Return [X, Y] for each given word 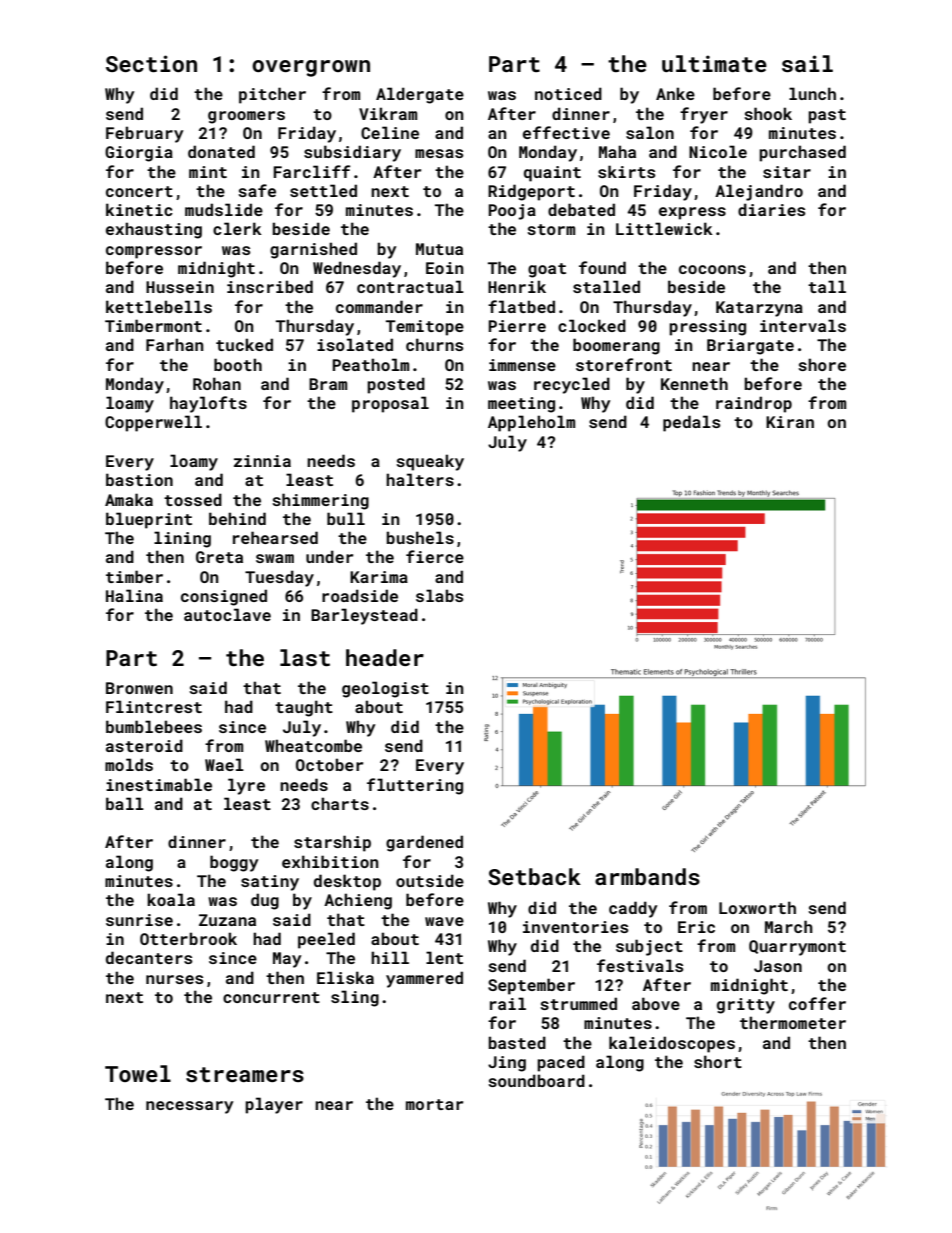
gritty [746, 1006]
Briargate [750, 347]
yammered [424, 979]
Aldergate [420, 95]
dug [265, 901]
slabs [439, 595]
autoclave [227, 614]
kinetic [139, 209]
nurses [174, 979]
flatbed [521, 306]
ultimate [714, 63]
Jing [507, 1064]
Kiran [790, 422]
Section [151, 63]
